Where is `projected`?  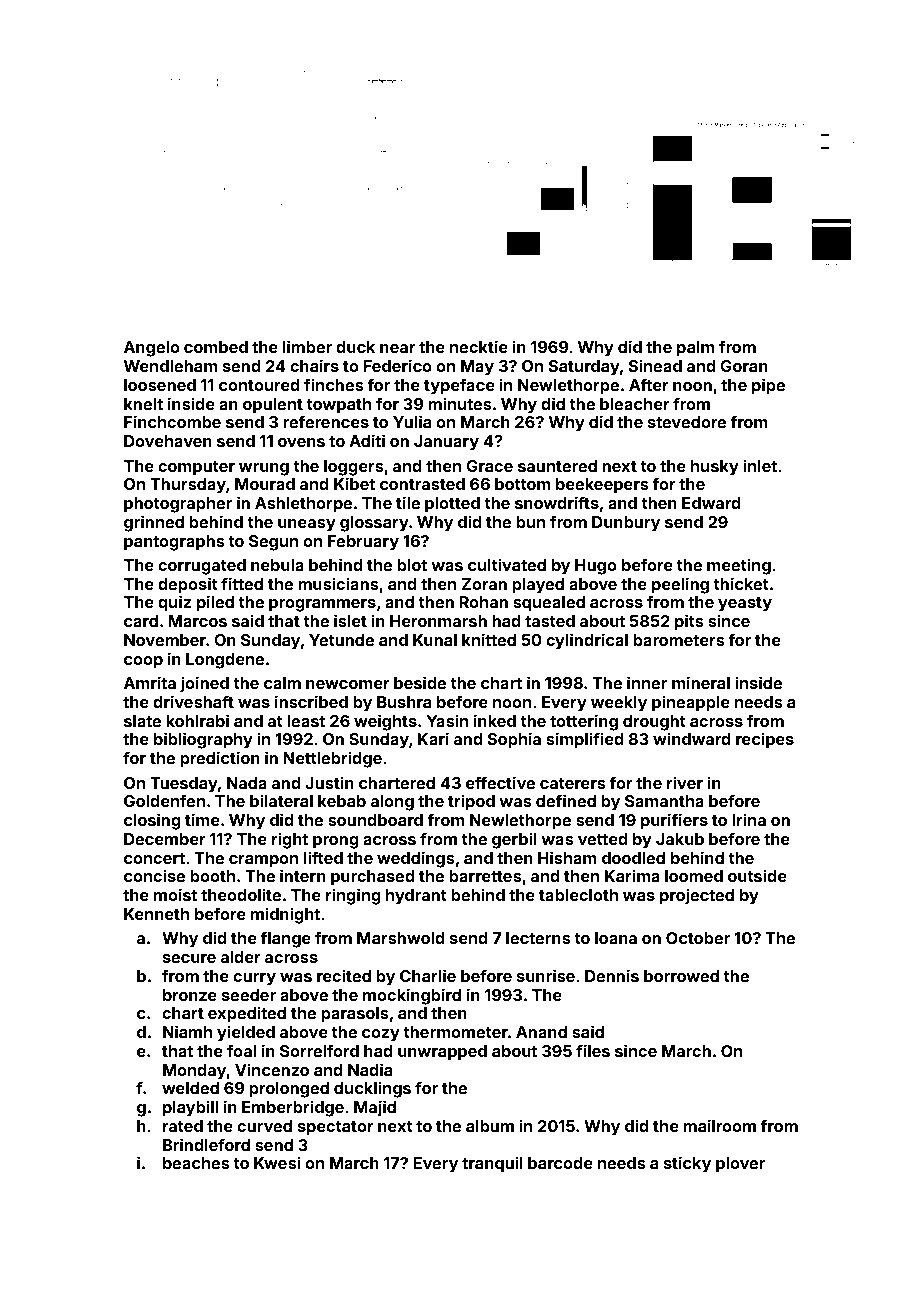 projected is located at coordinates (697, 896).
